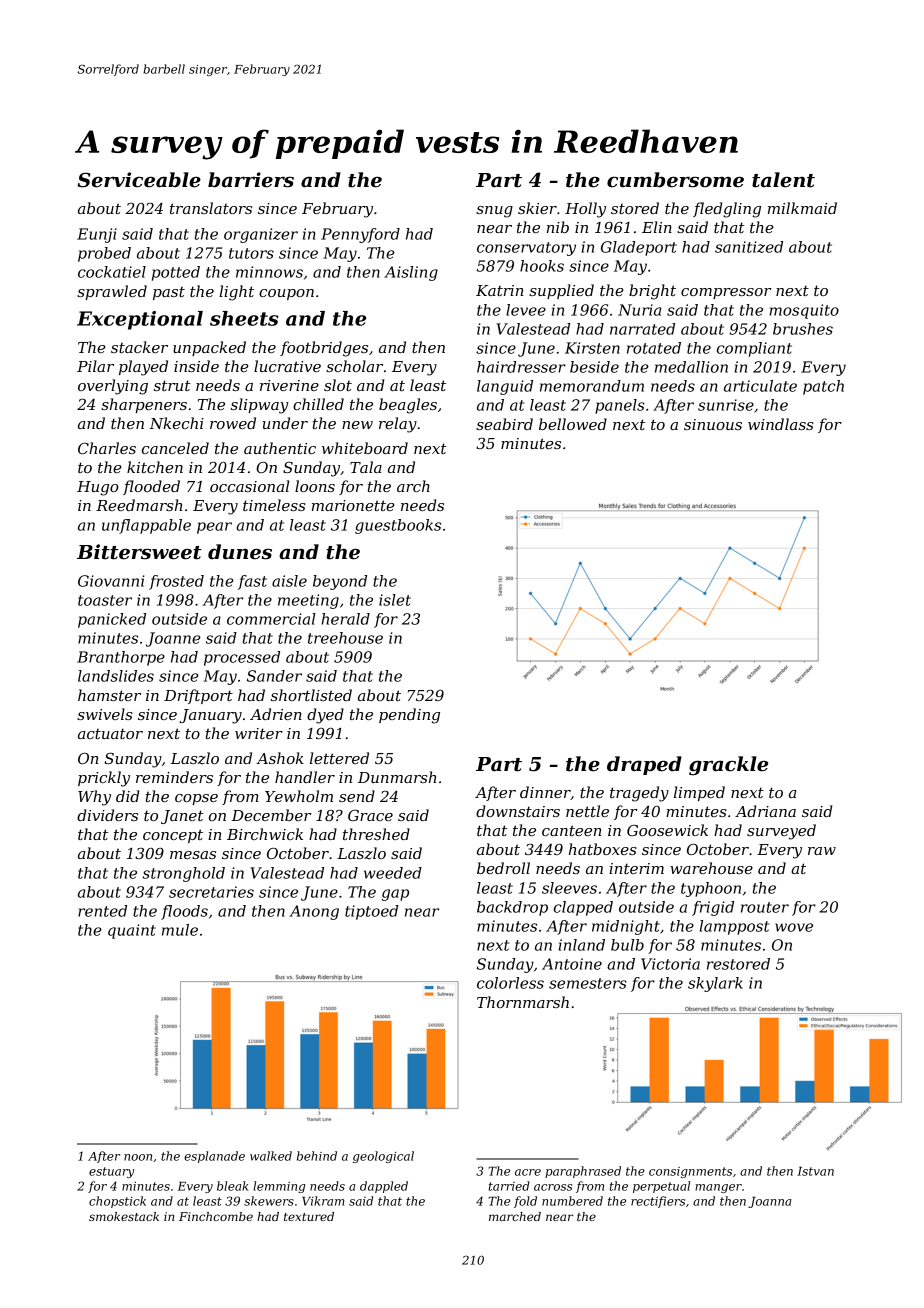 Image resolution: width=924 pixels, height=1308 pixels. Describe the element at coordinates (138, 1157) in the image. I see `noon` at that location.
